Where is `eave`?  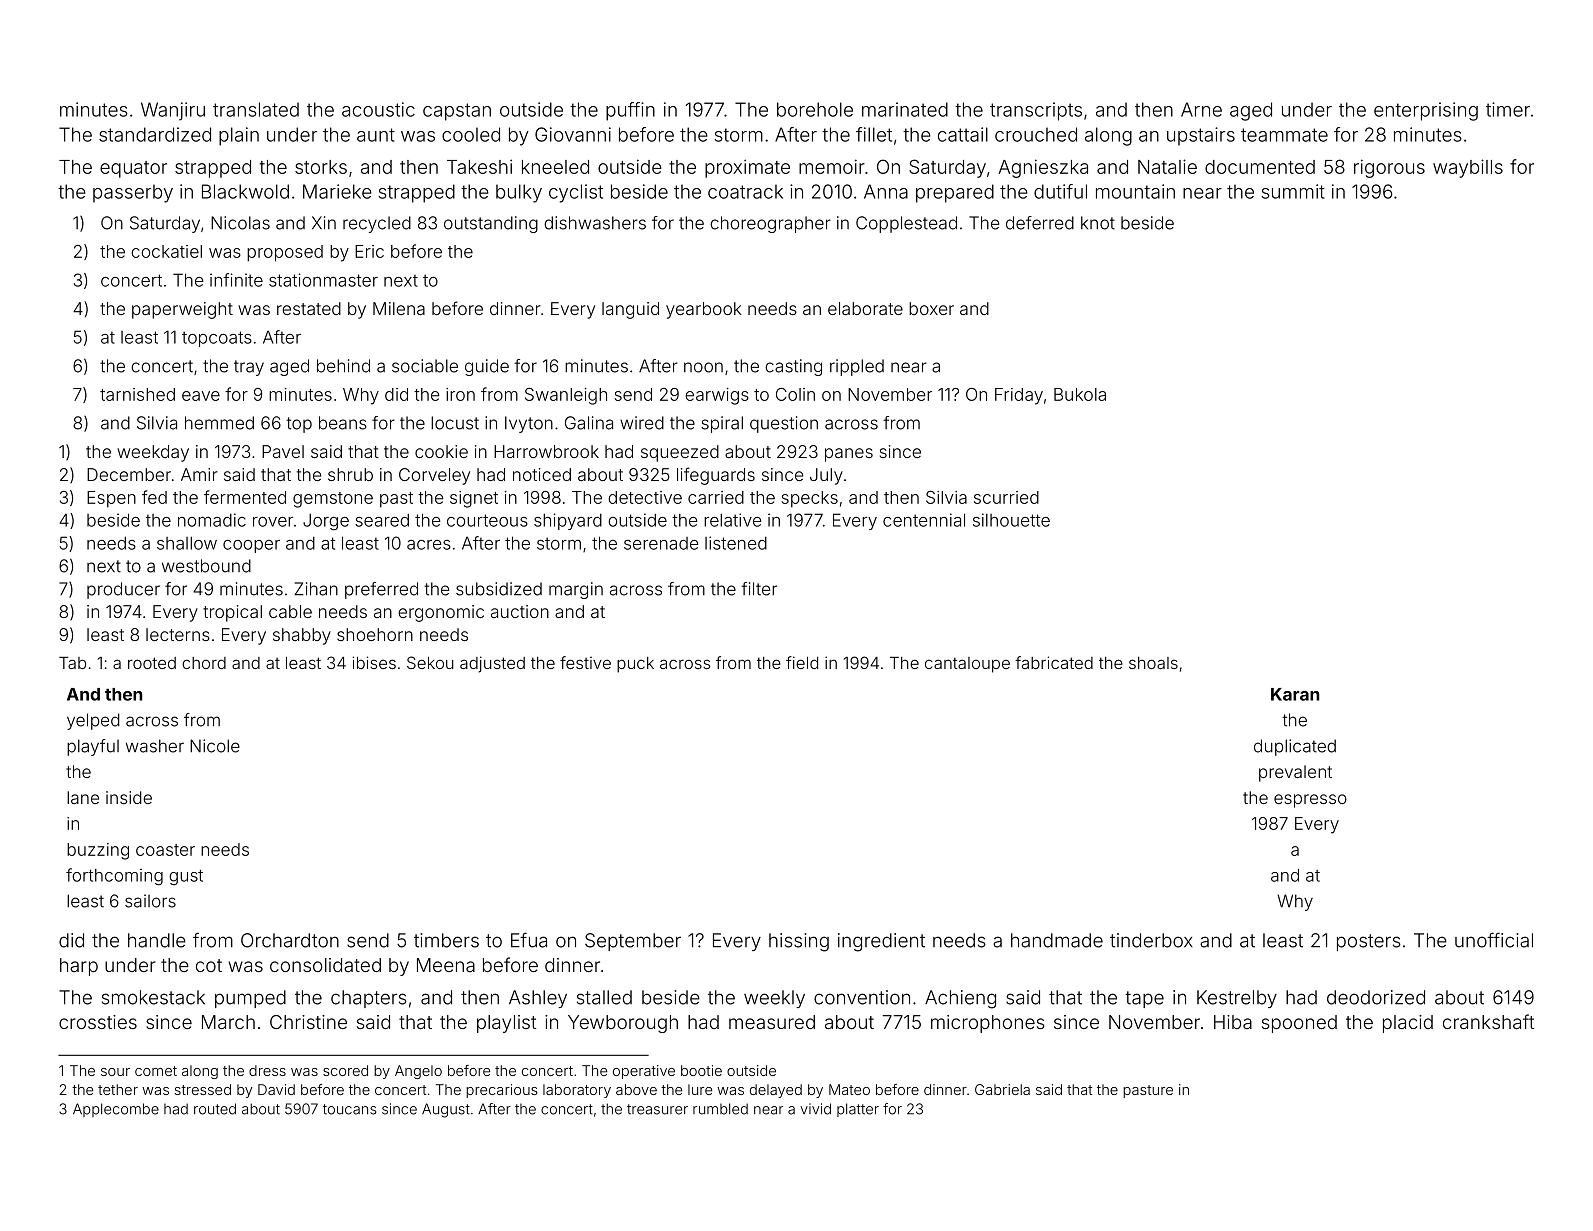
eave is located at coordinates (201, 396).
